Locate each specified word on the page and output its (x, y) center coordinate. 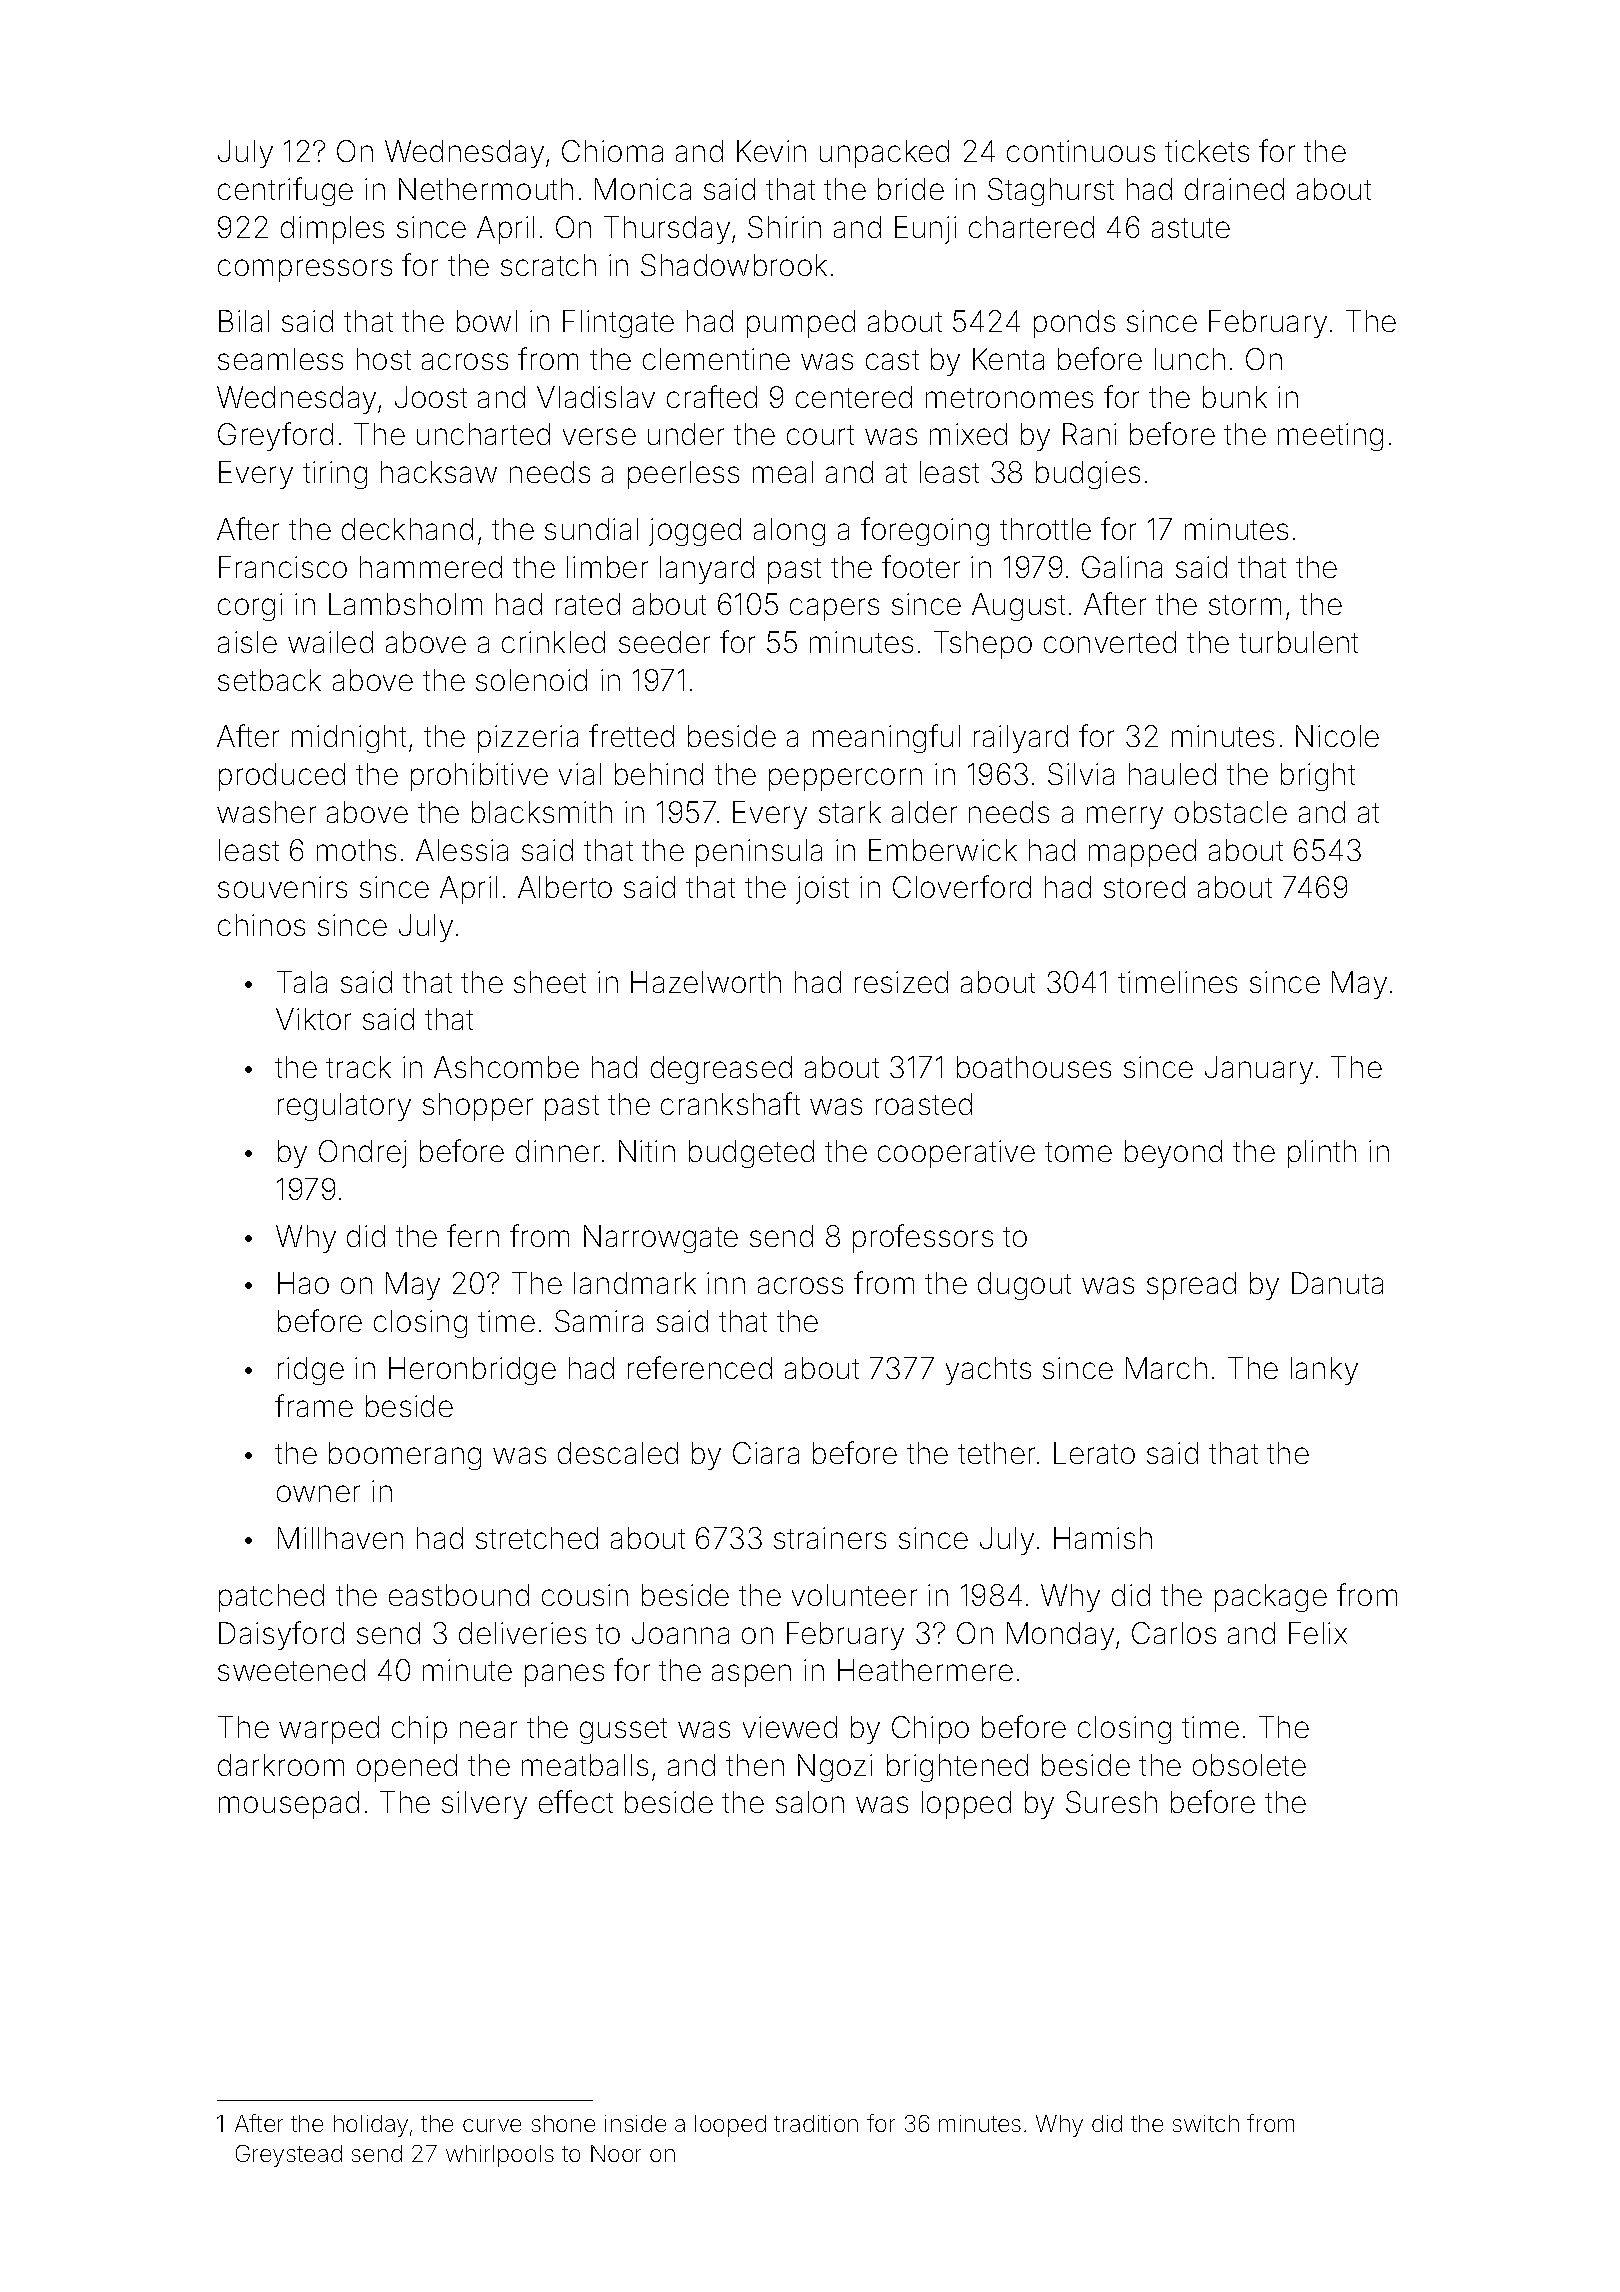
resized (901, 982)
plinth (1322, 1154)
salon (810, 1802)
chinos (261, 925)
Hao (303, 1283)
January (1259, 1070)
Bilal (244, 321)
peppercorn (845, 779)
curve (492, 2125)
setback (269, 680)
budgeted (751, 1154)
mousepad (289, 1805)
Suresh (1111, 1802)
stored (1144, 887)
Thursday (667, 230)
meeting (1330, 437)
